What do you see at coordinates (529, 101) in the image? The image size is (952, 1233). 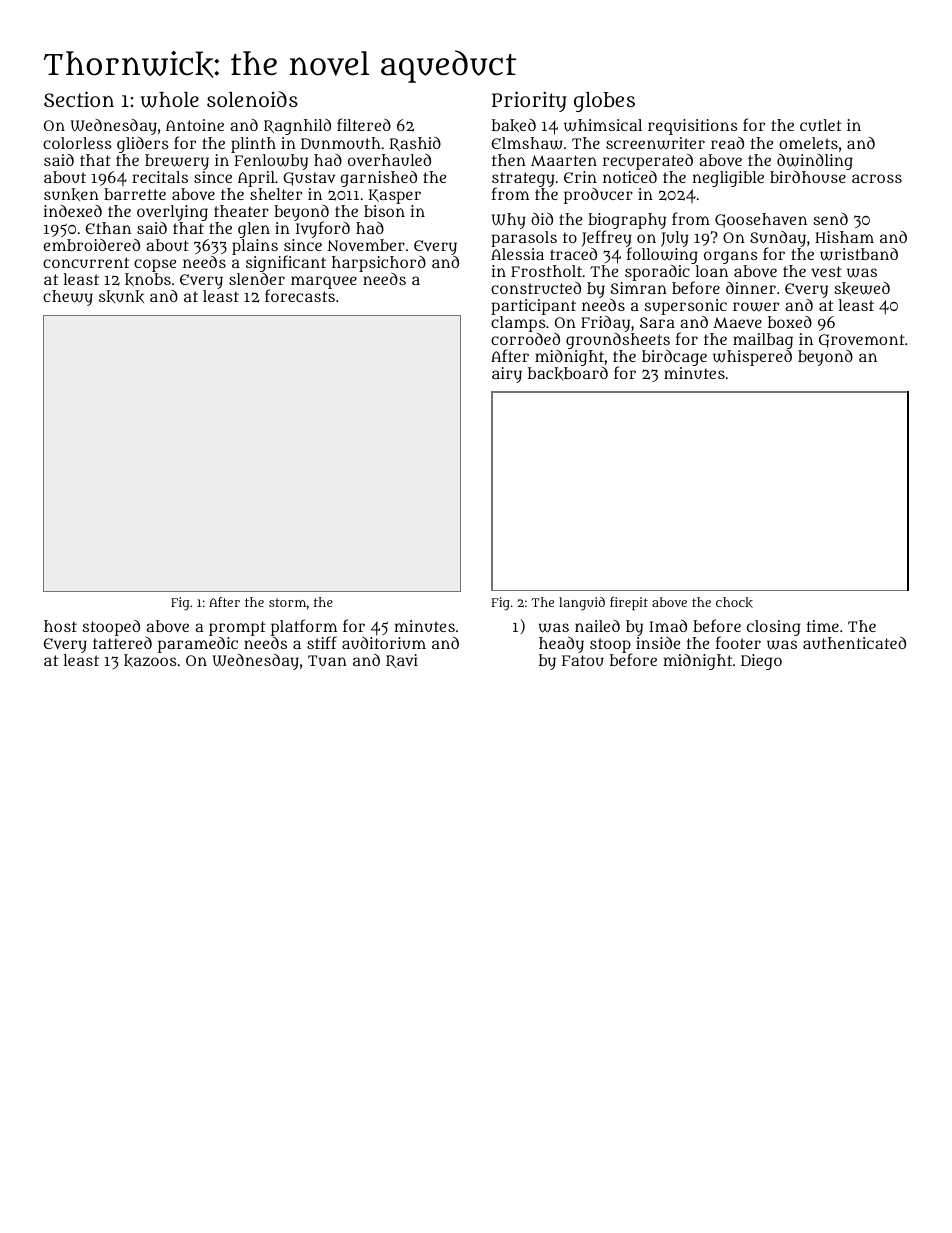 I see `Priority` at bounding box center [529, 101].
